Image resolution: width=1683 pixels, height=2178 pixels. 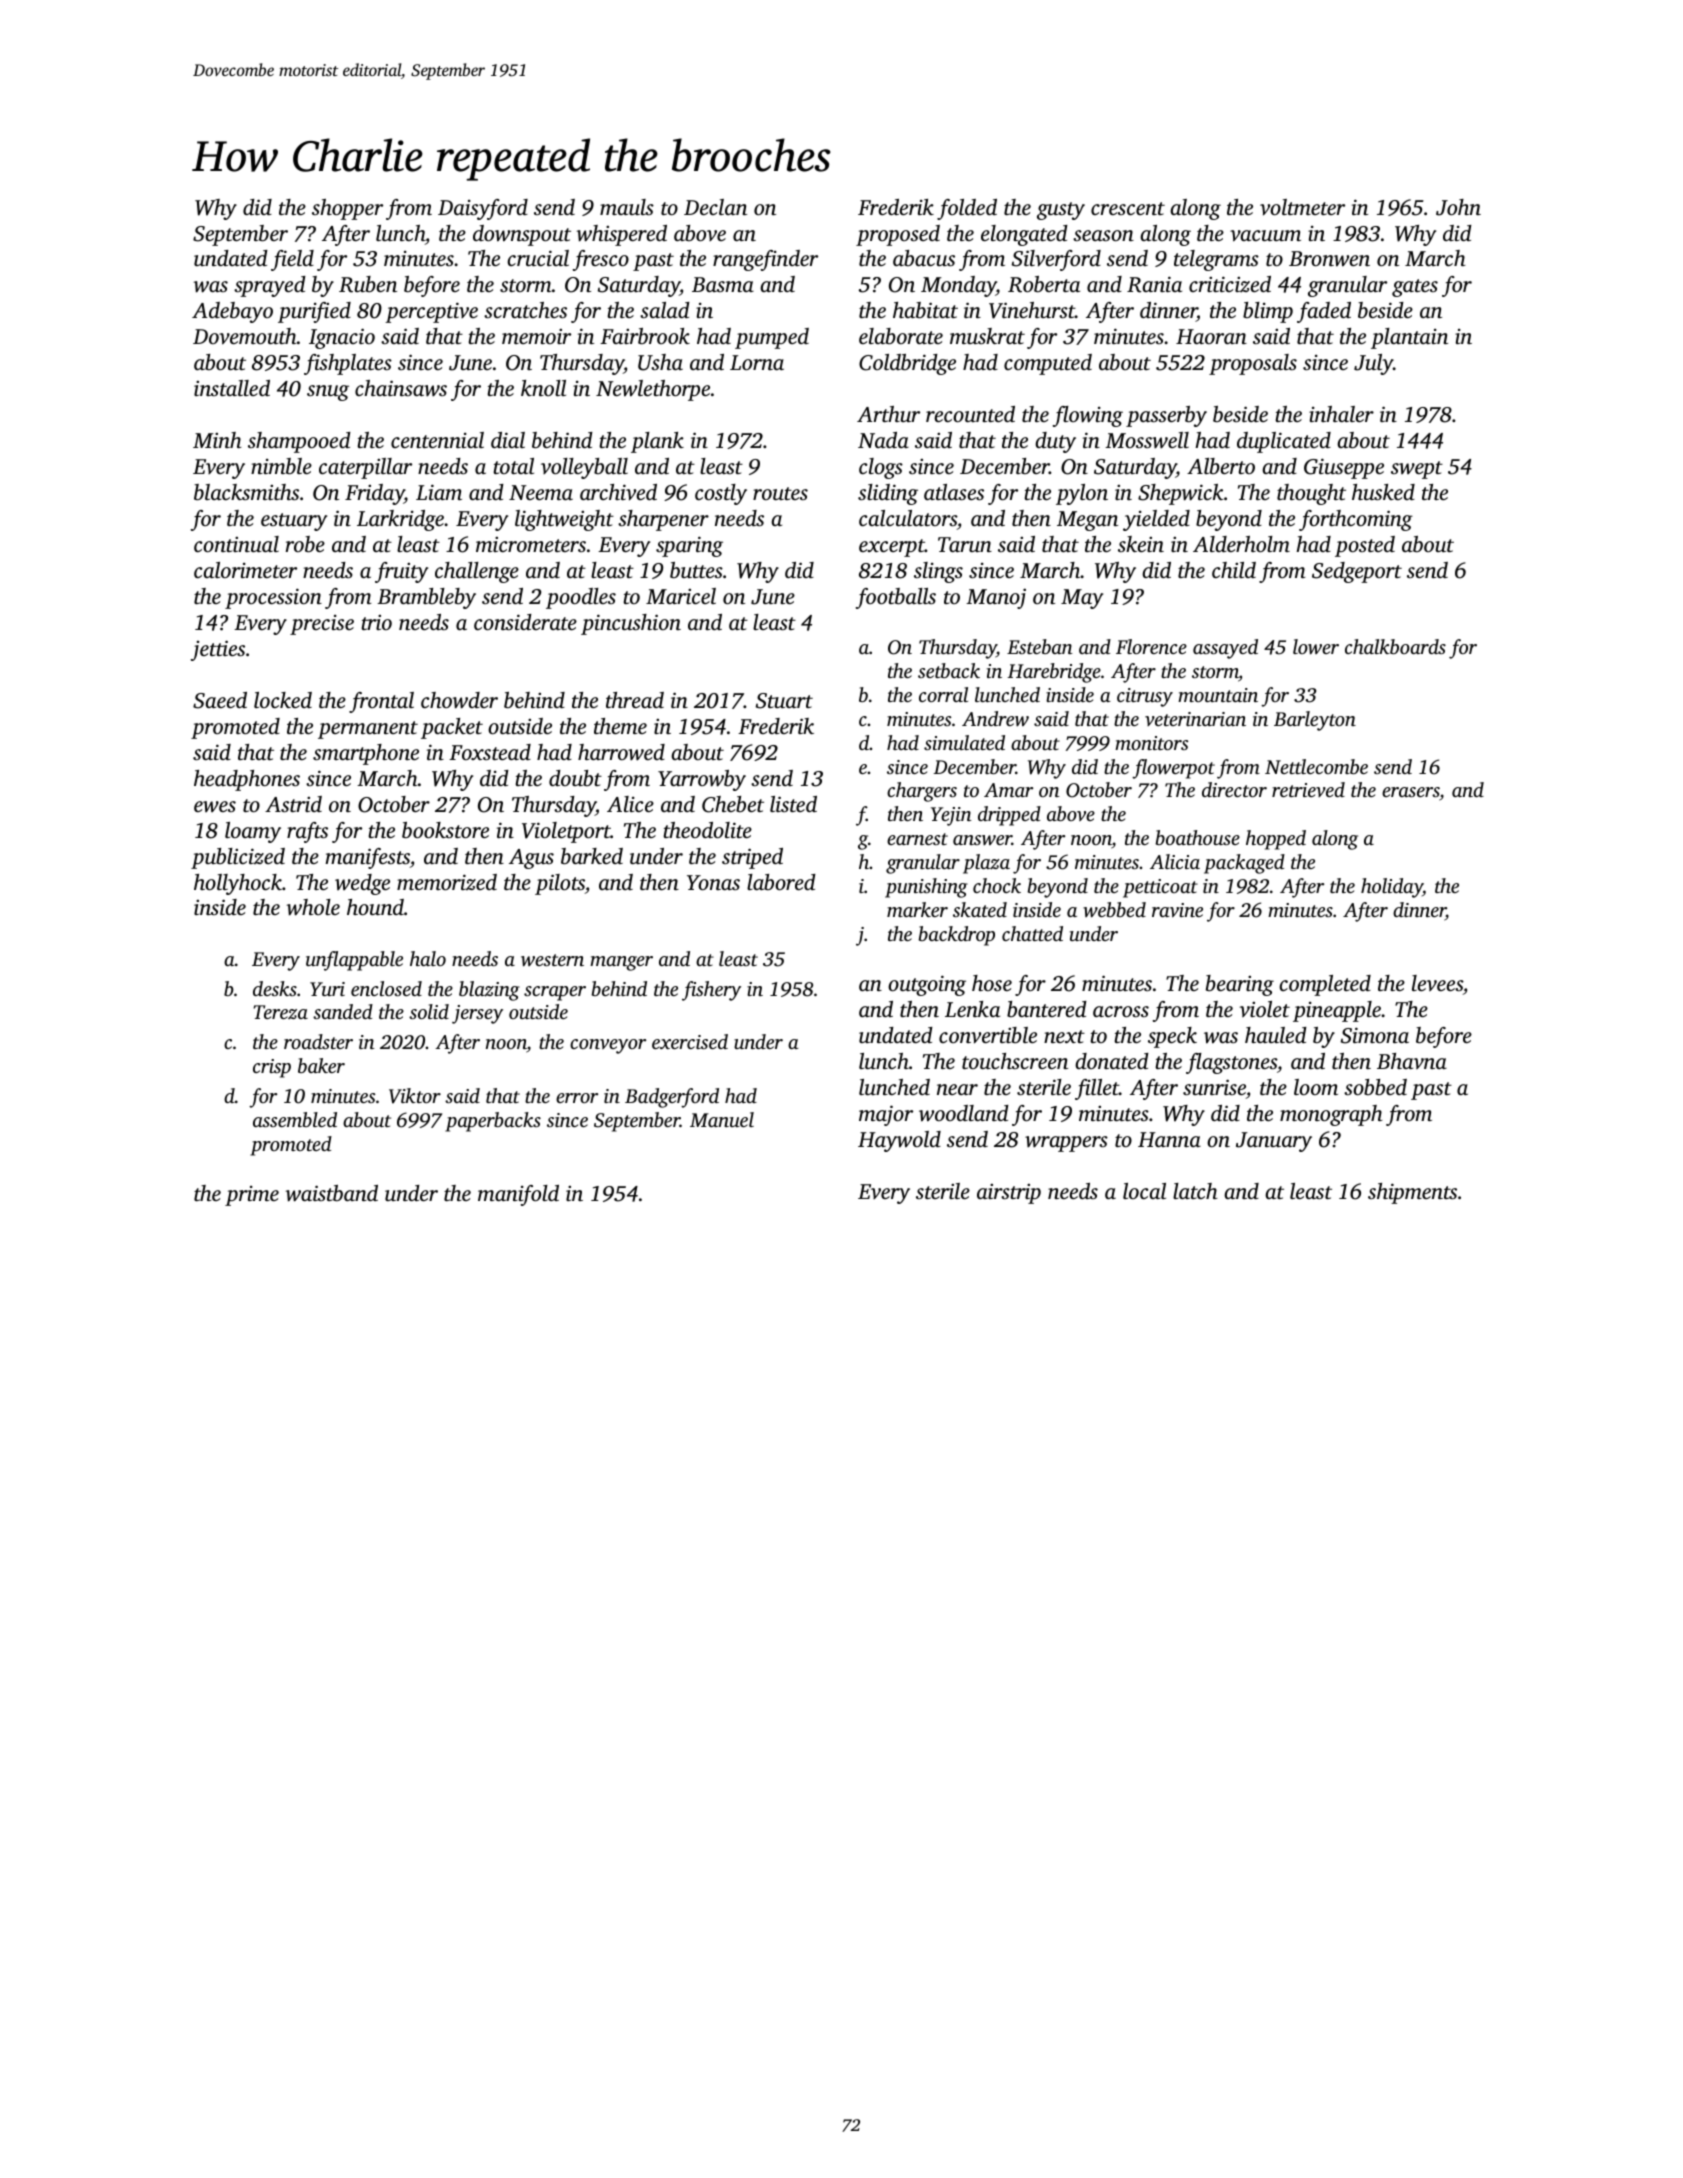 I want to click on mauls, so click(x=627, y=207).
